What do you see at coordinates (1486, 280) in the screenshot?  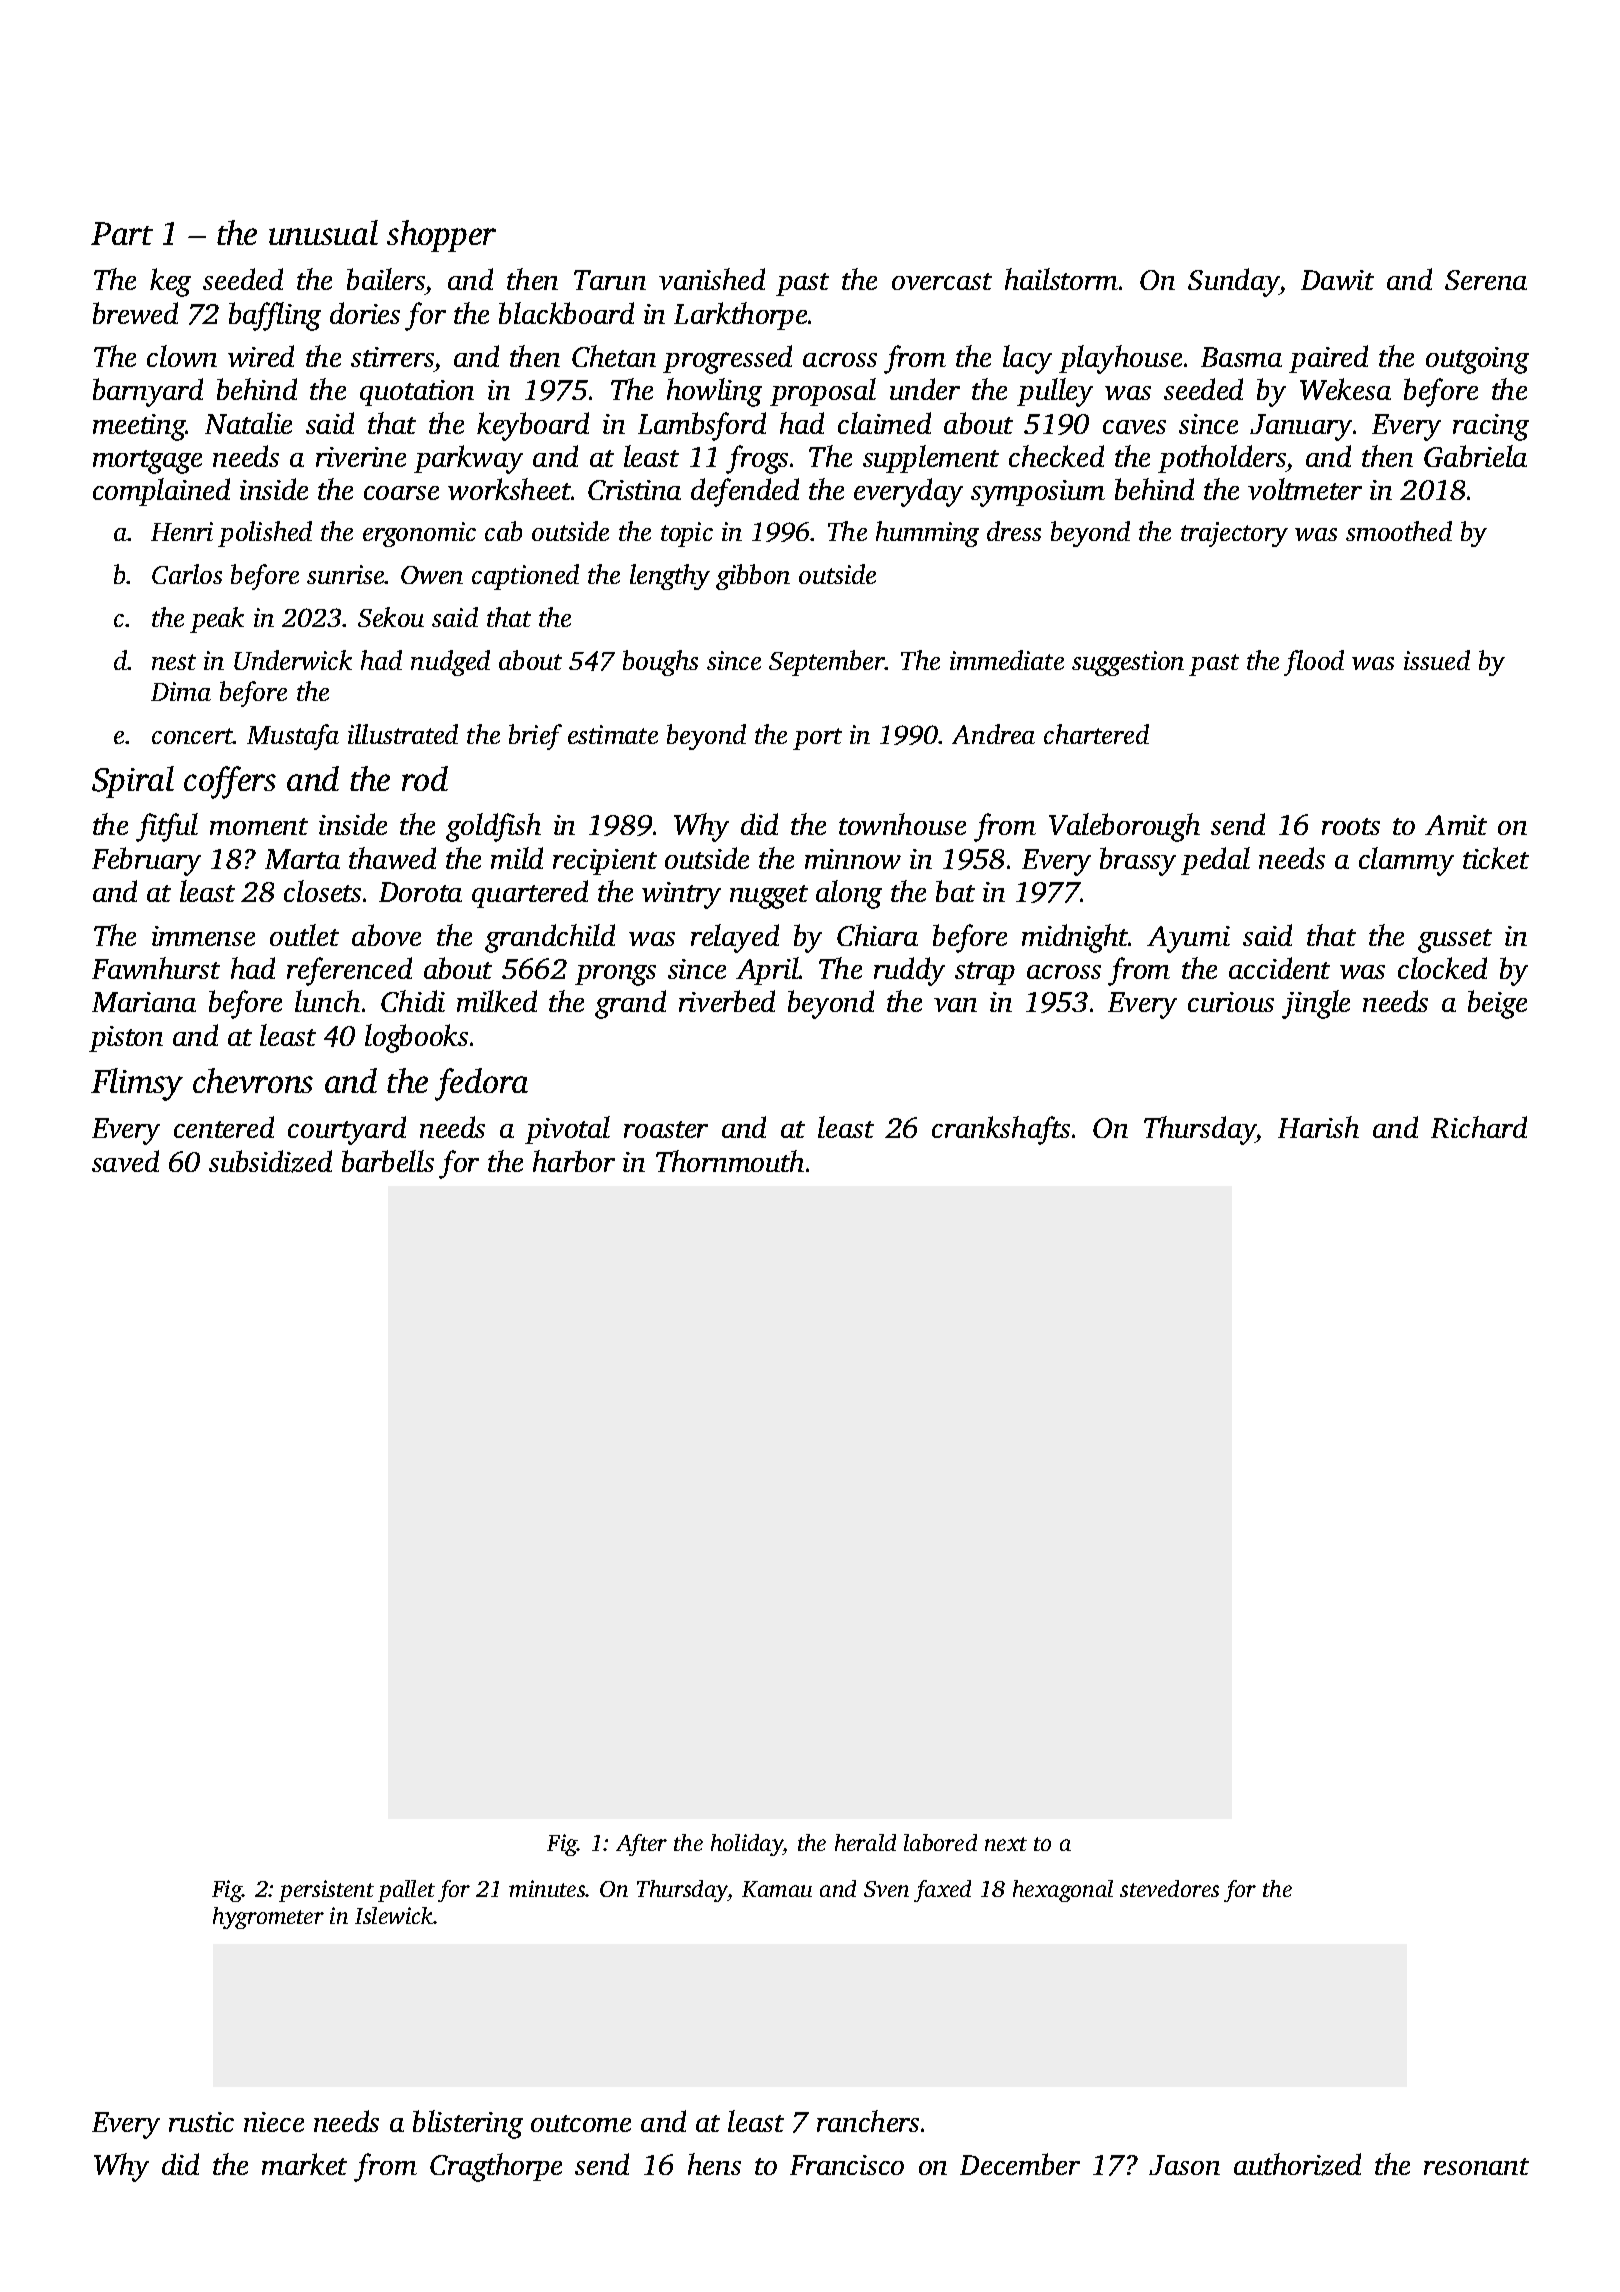 I see `Serena` at bounding box center [1486, 280].
